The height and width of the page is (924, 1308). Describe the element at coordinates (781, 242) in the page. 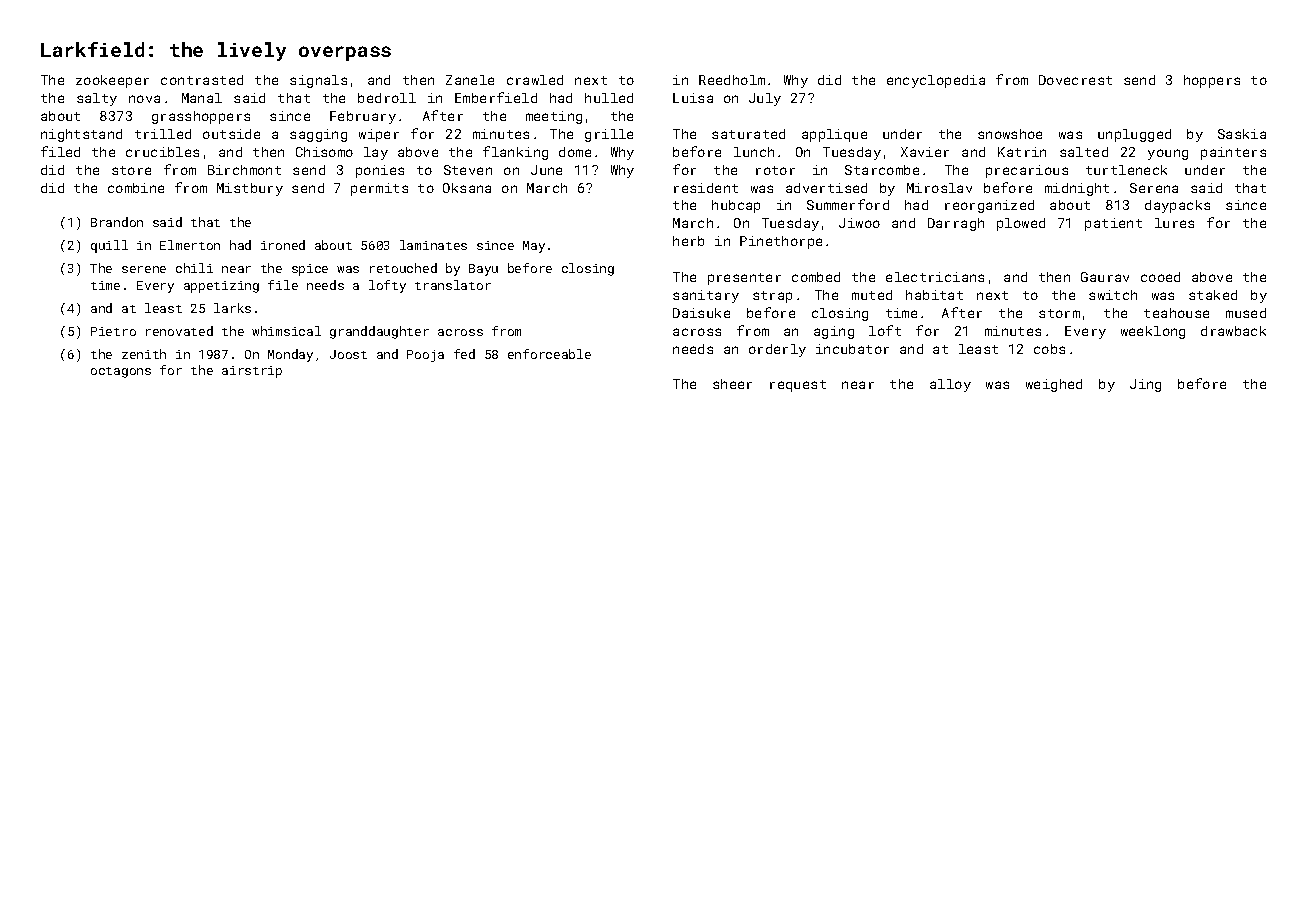

I see `Pinethorpe` at that location.
